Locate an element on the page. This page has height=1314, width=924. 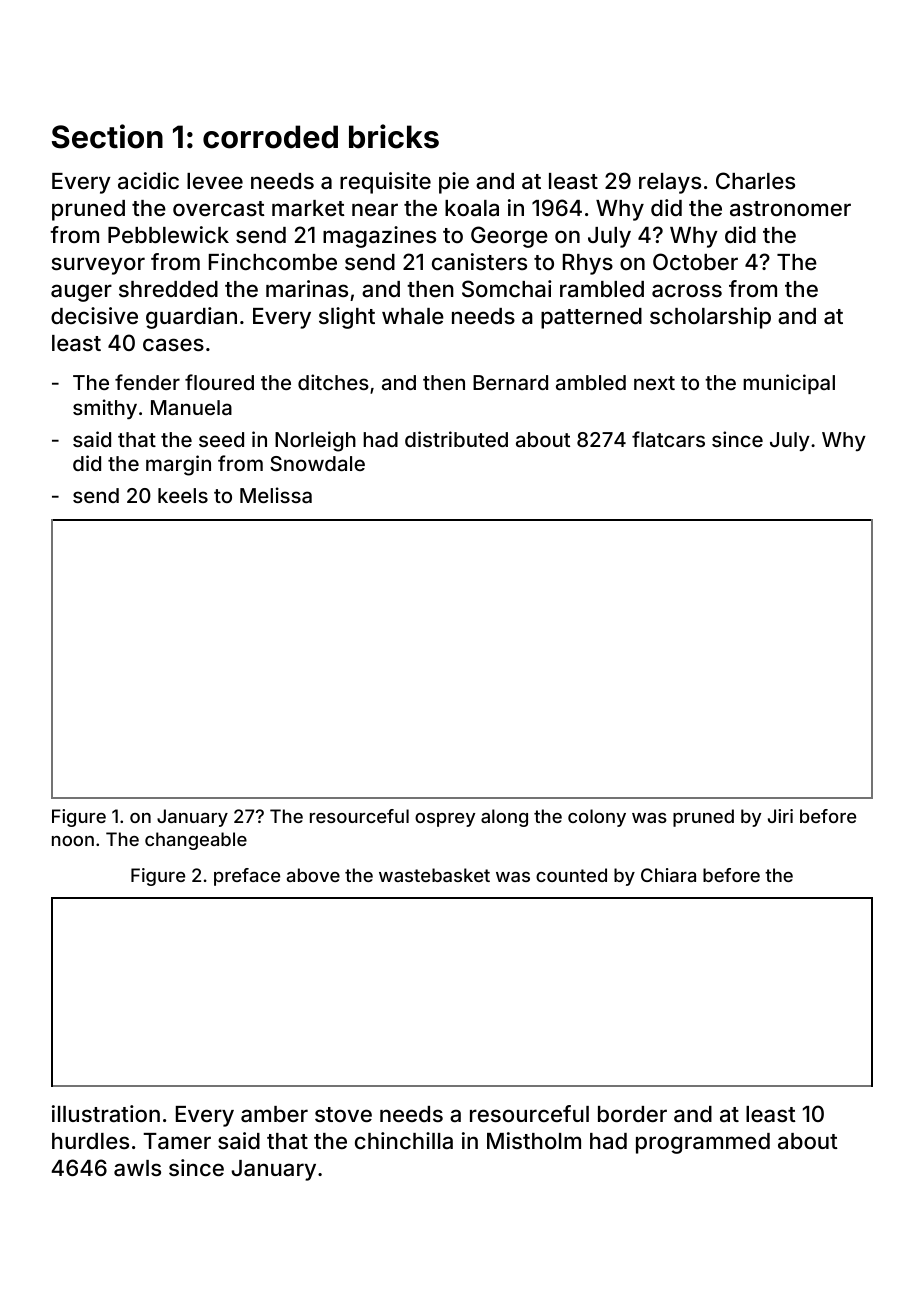
Section is located at coordinates (107, 136).
